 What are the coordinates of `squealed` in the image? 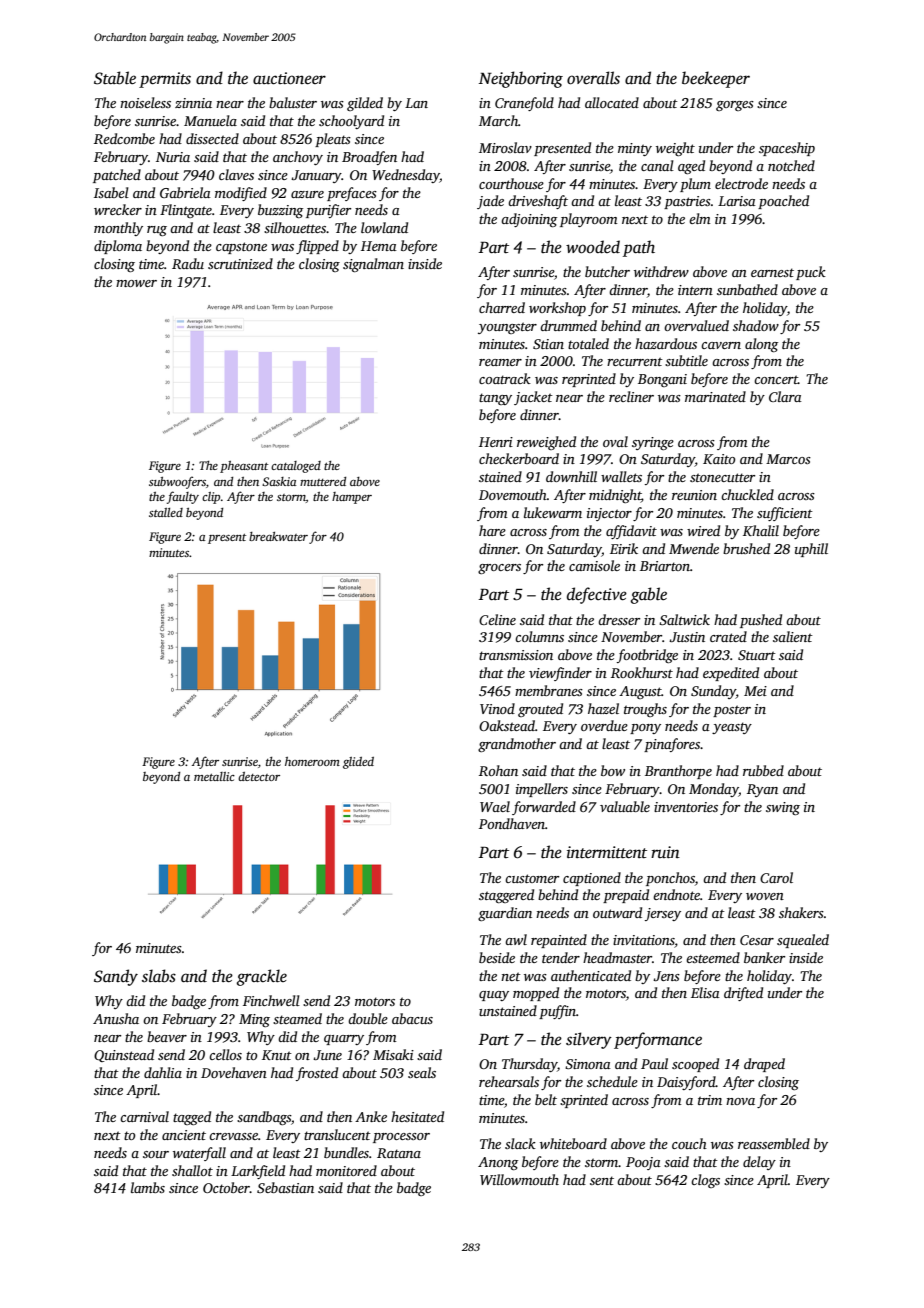 It's located at (803, 941).
